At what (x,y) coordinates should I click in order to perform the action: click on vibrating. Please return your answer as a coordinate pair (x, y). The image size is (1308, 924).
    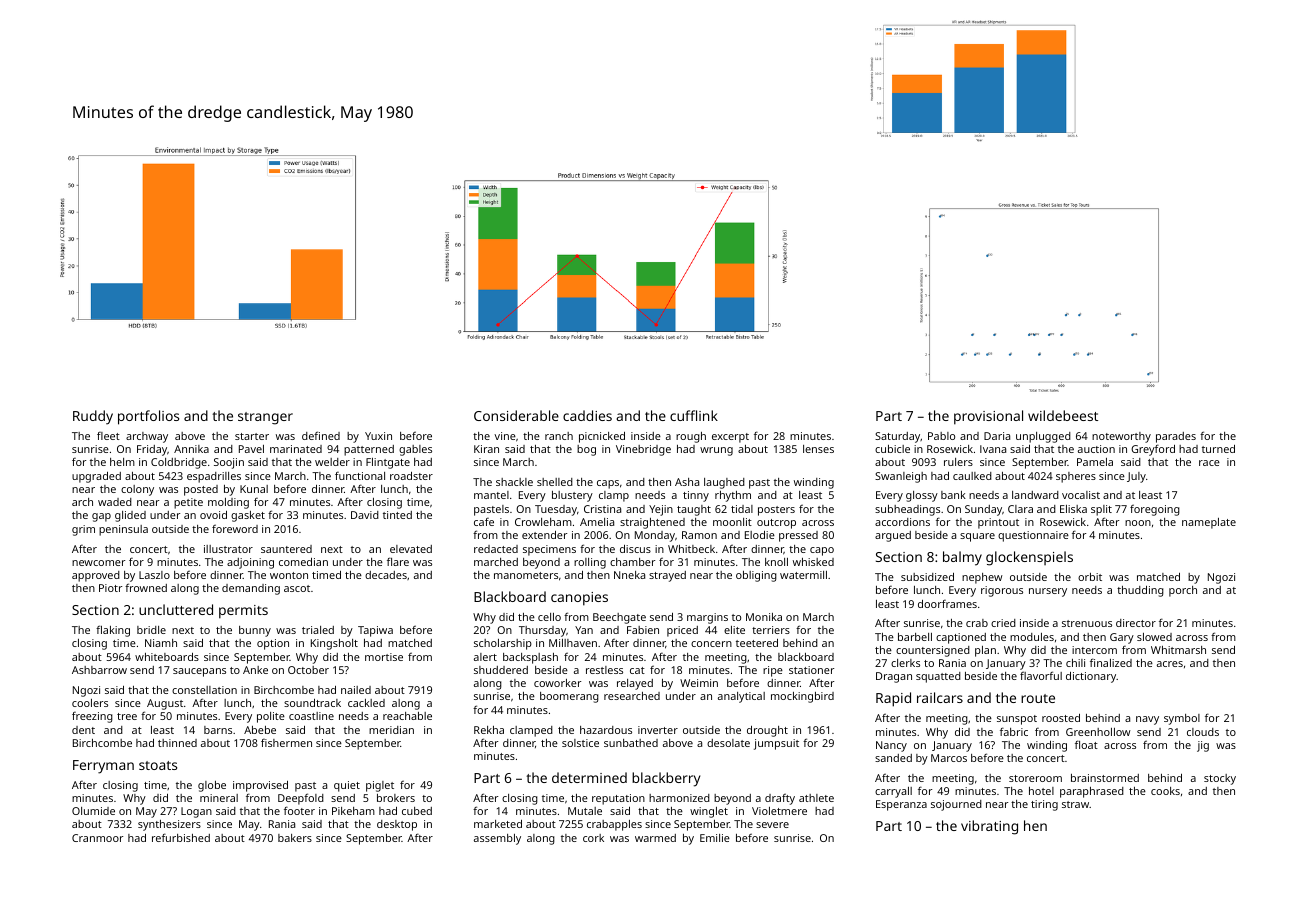
    Looking at the image, I should click on (989, 827).
